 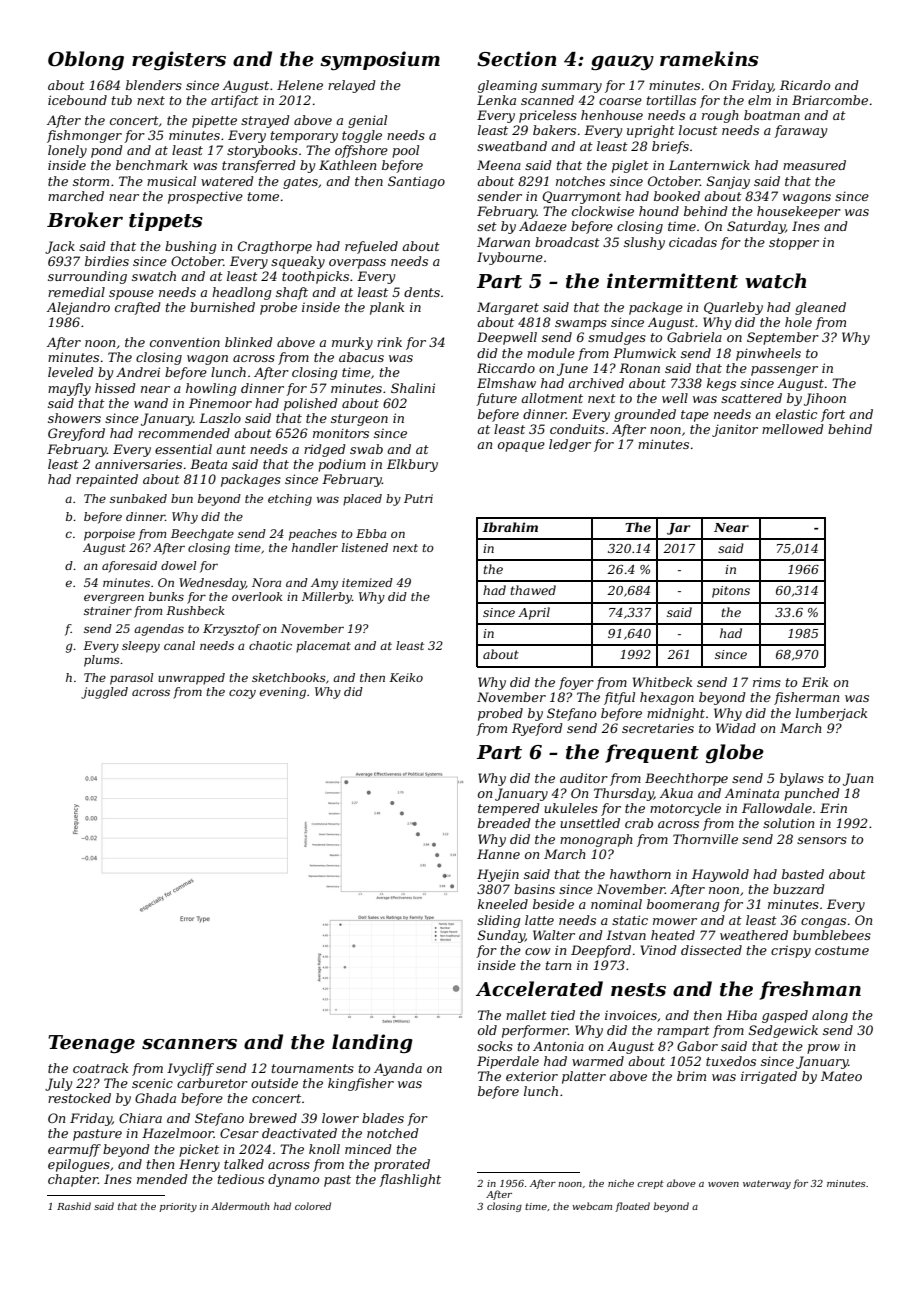 I want to click on Jihoon, so click(x=825, y=399).
